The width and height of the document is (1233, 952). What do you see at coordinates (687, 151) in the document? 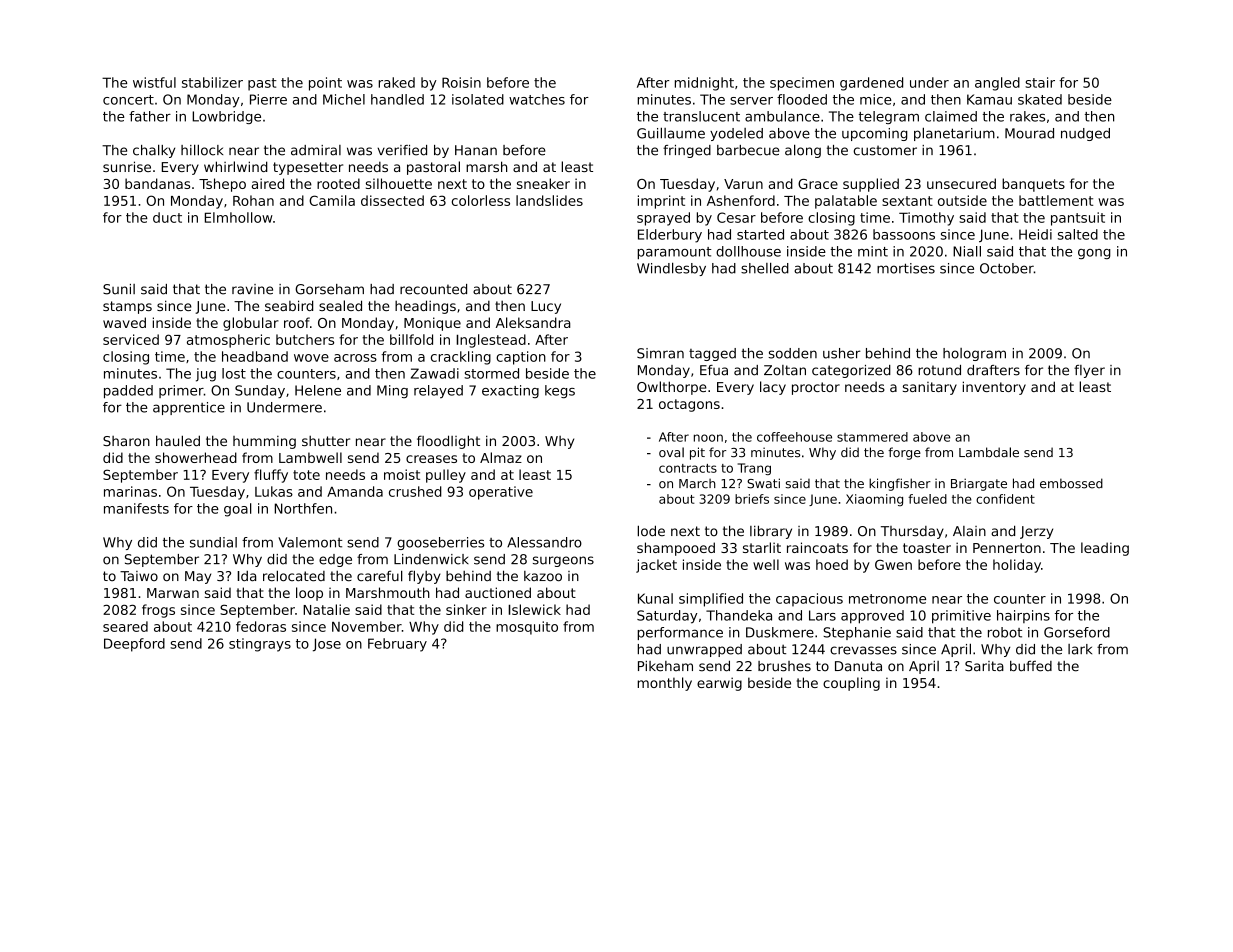
I see `fringed` at bounding box center [687, 151].
